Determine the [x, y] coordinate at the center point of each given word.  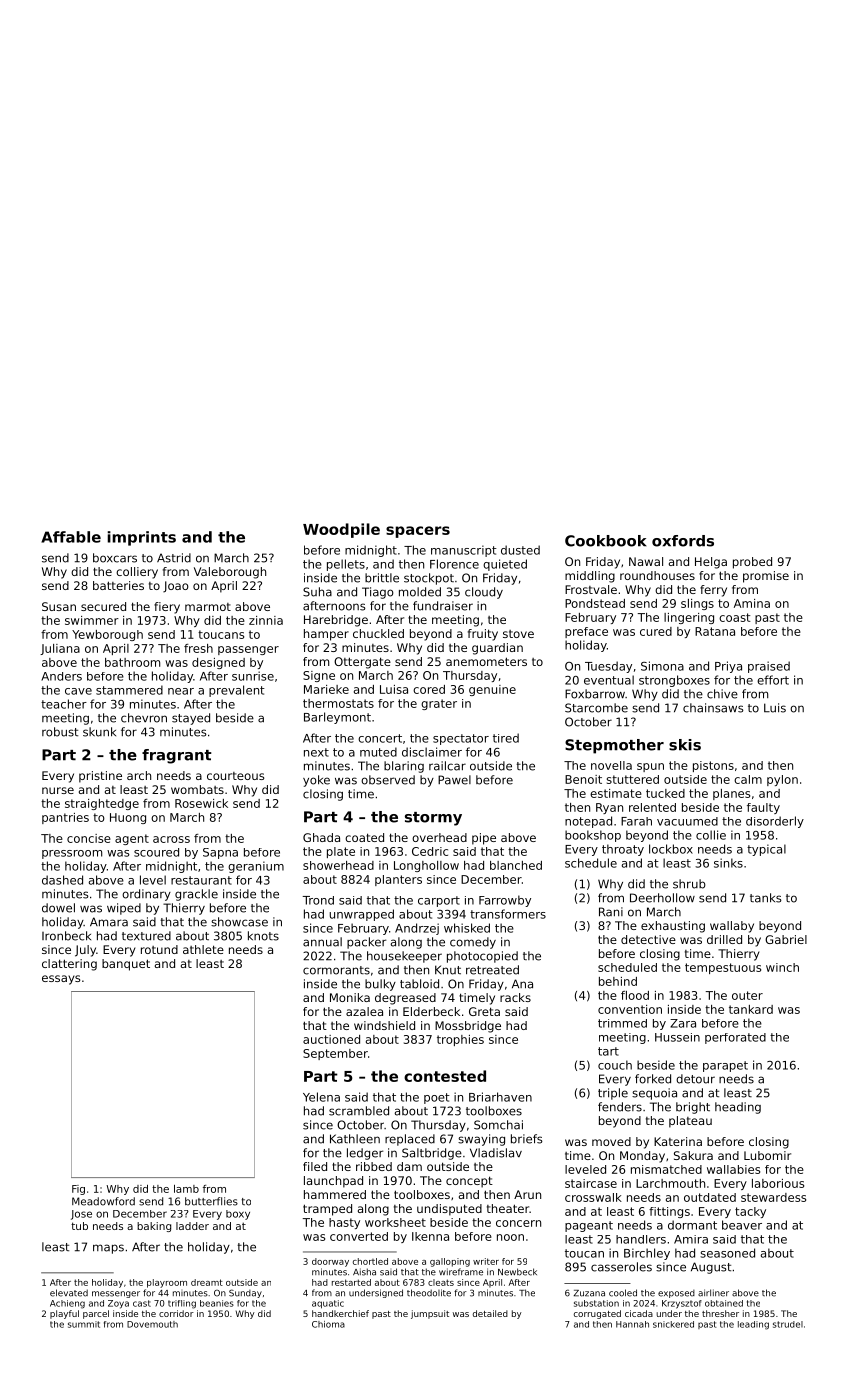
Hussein [677, 1037]
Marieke [326, 689]
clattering [69, 965]
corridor [176, 1313]
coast [735, 617]
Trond [318, 900]
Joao [176, 587]
